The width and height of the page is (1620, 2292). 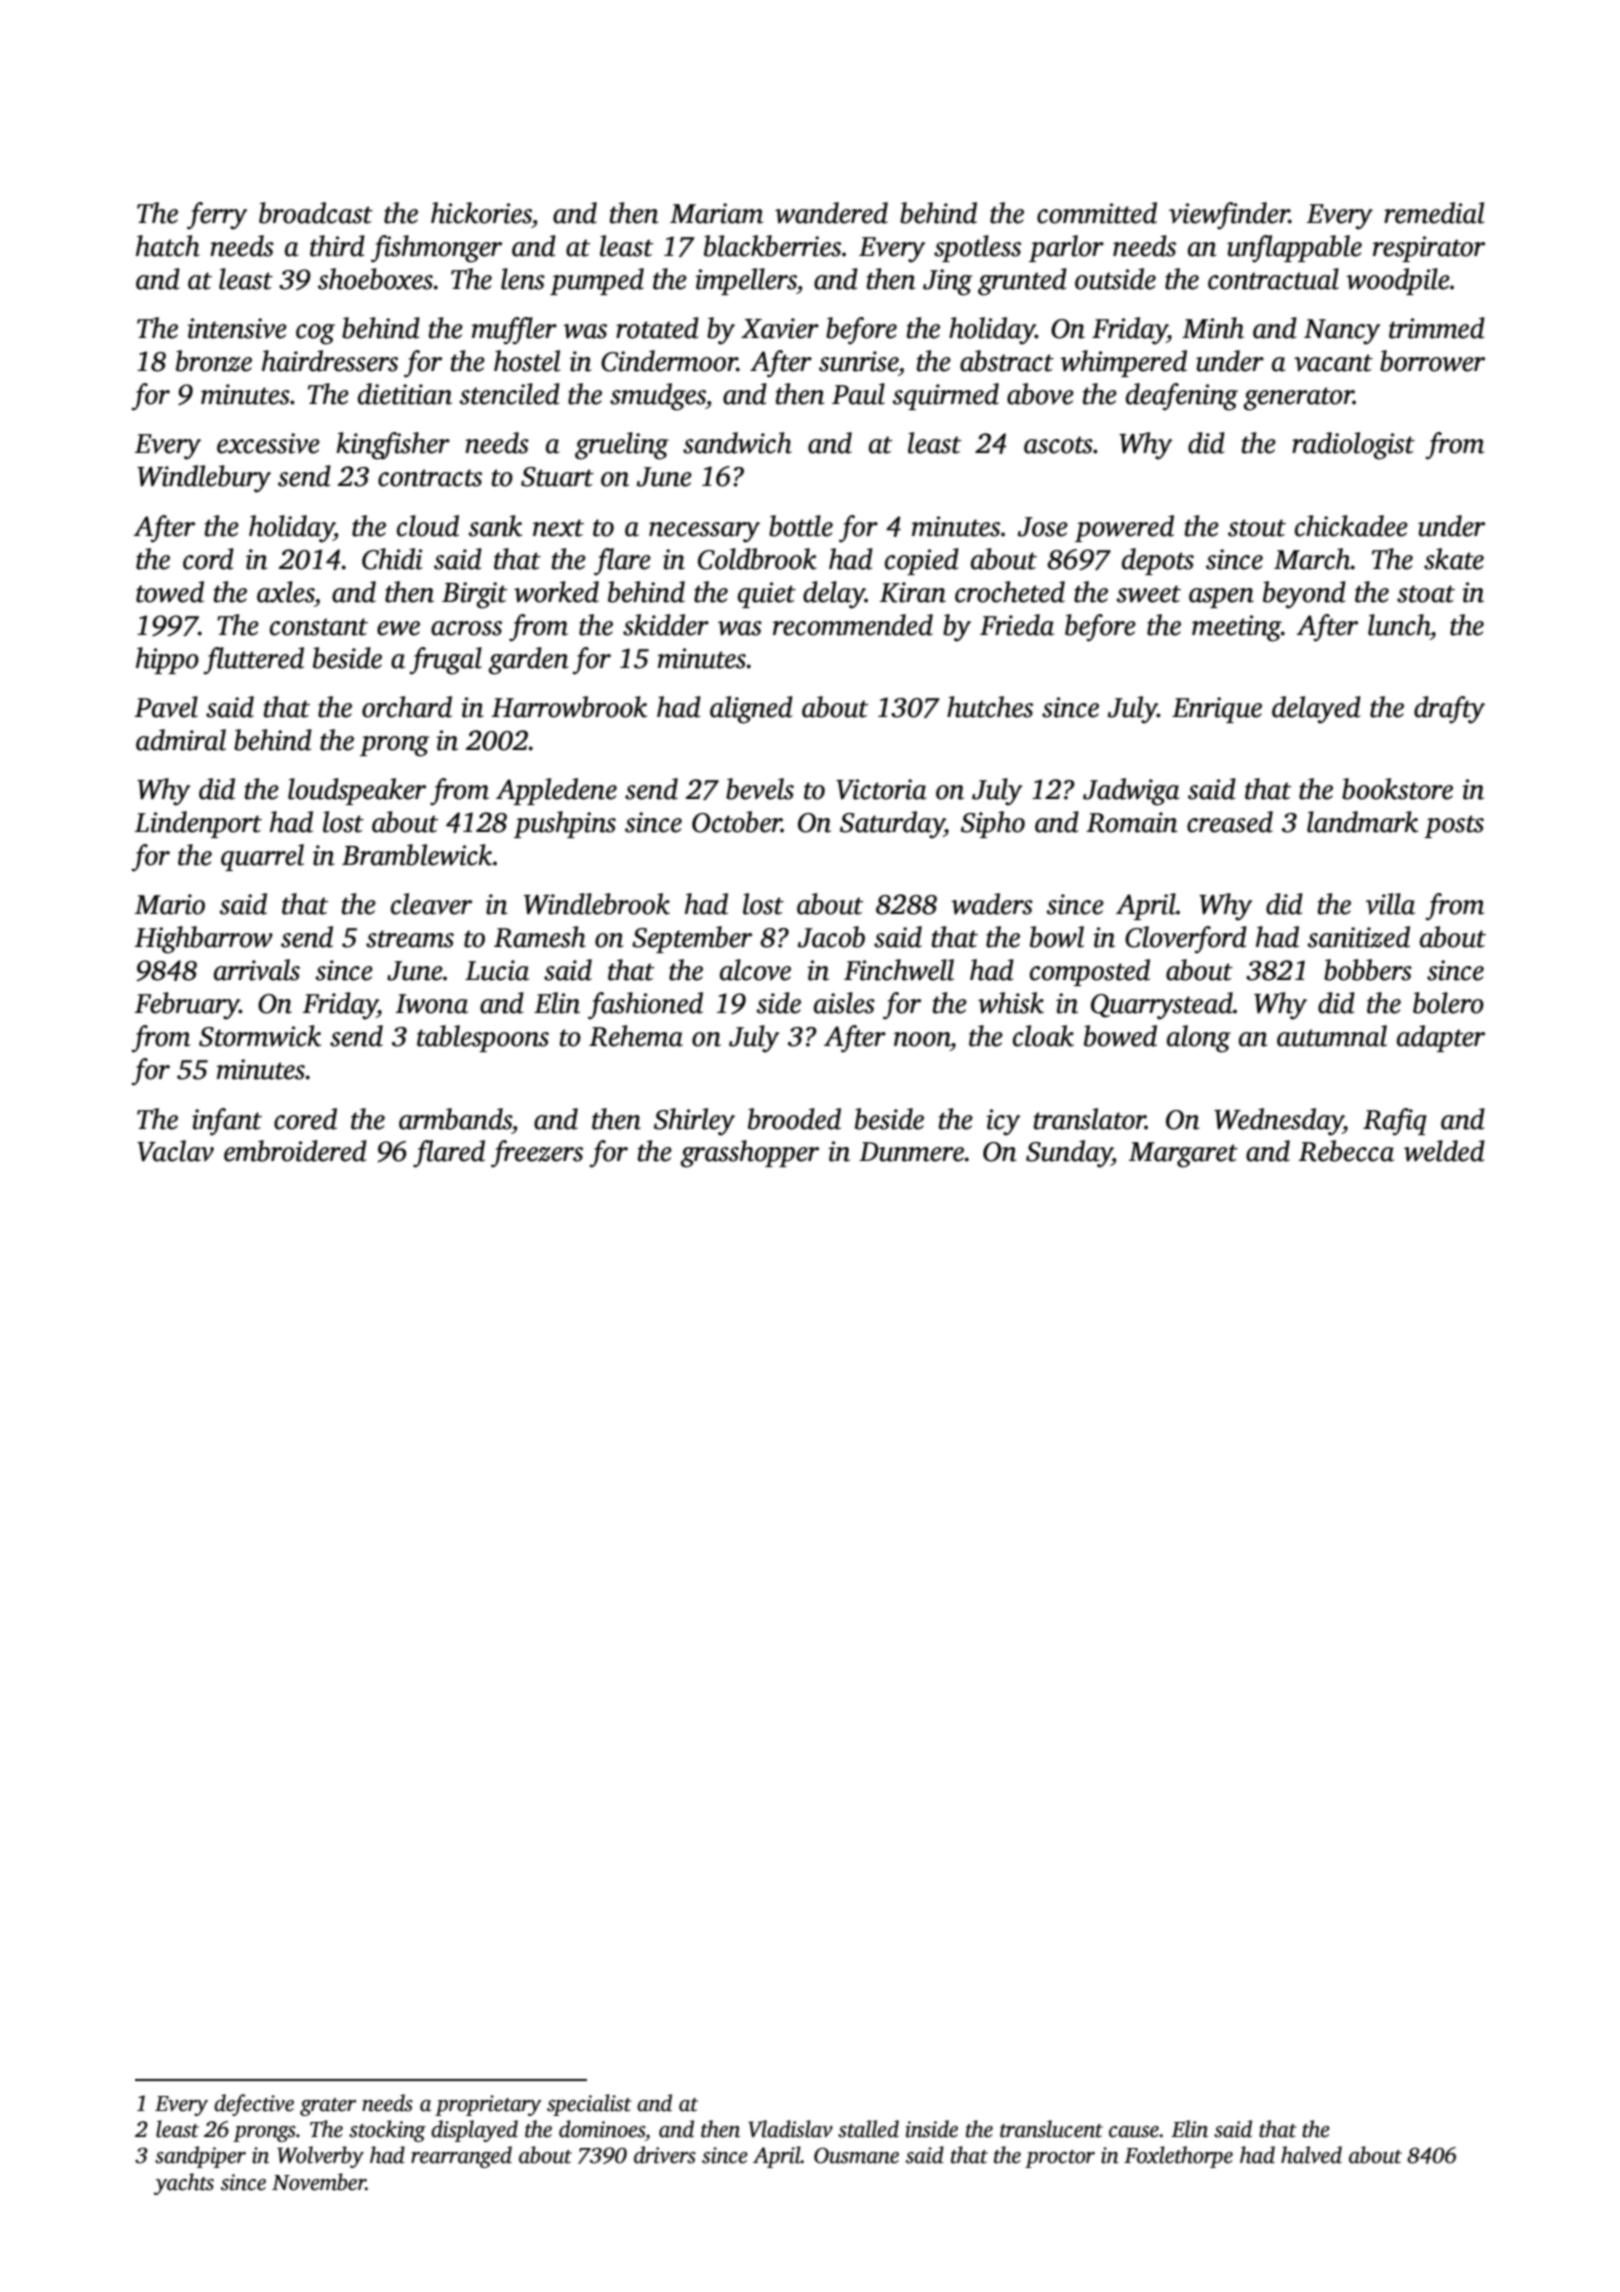 I want to click on Margaret, so click(x=1183, y=1155).
